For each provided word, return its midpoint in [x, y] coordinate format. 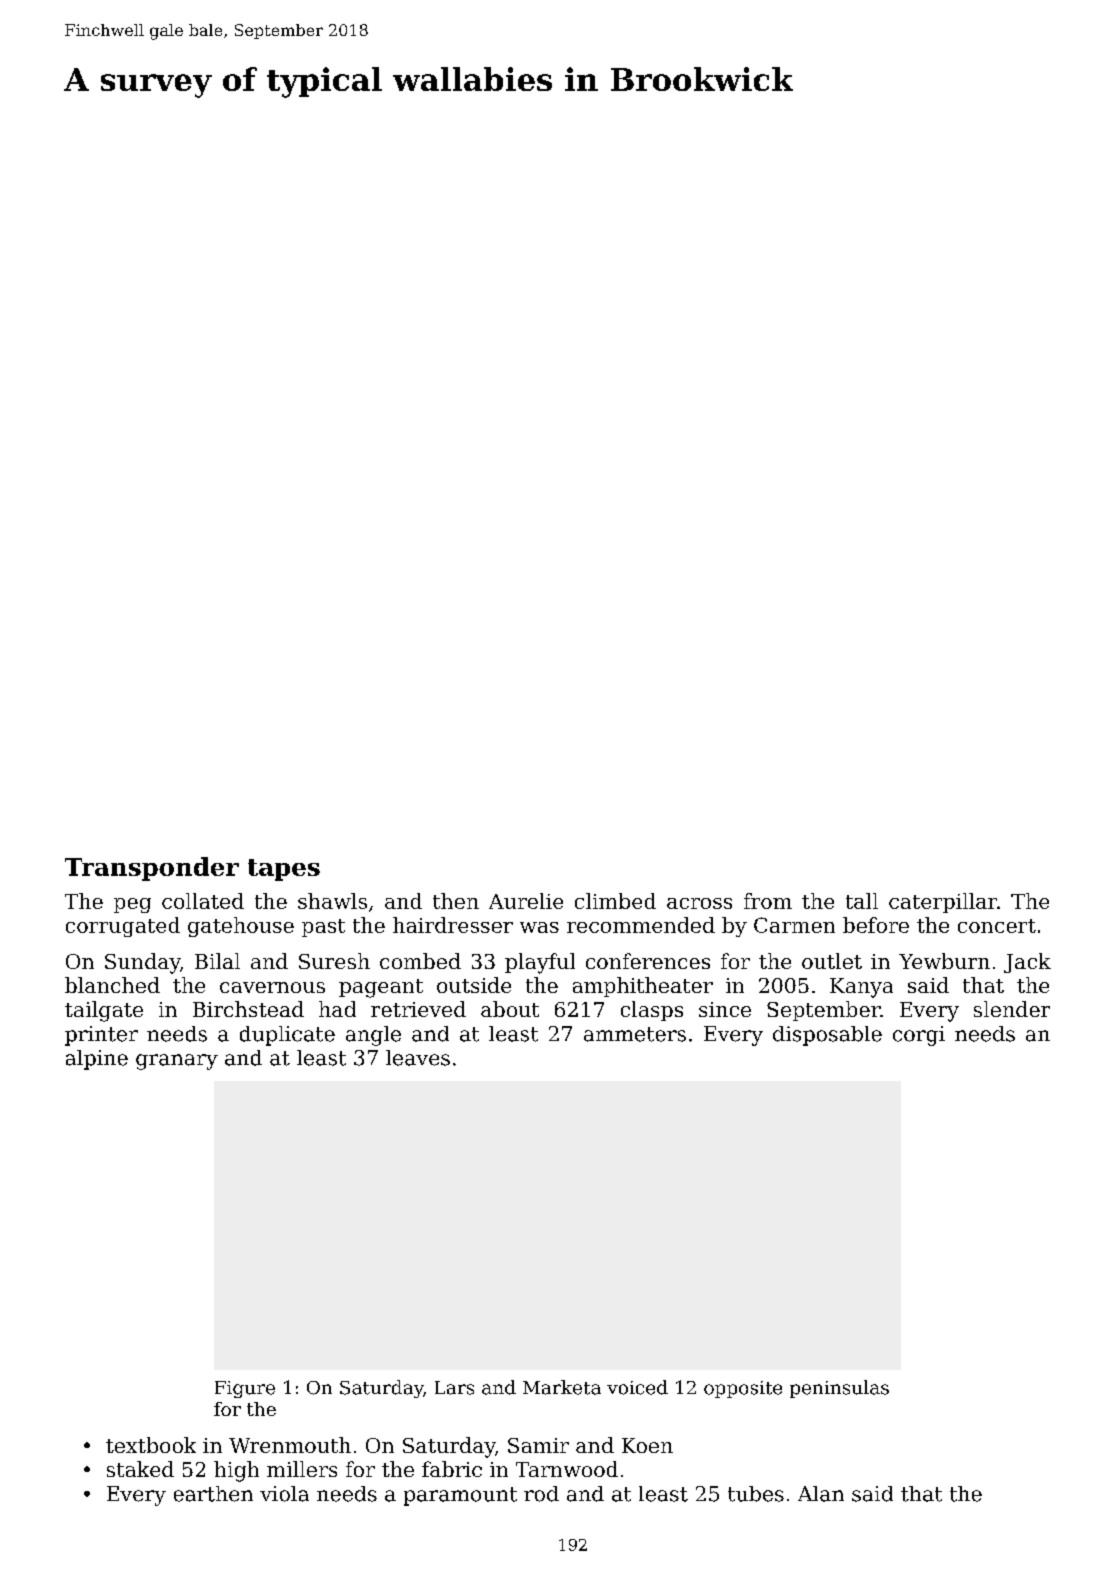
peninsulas [839, 1389]
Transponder [152, 869]
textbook [151, 1445]
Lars [454, 1388]
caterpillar [943, 903]
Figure [245, 1389]
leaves [418, 1058]
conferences [648, 961]
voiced [637, 1387]
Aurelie [526, 901]
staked [140, 1469]
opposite [743, 1389]
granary [177, 1062]
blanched [112, 985]
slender [1012, 1009]
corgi [919, 1036]
